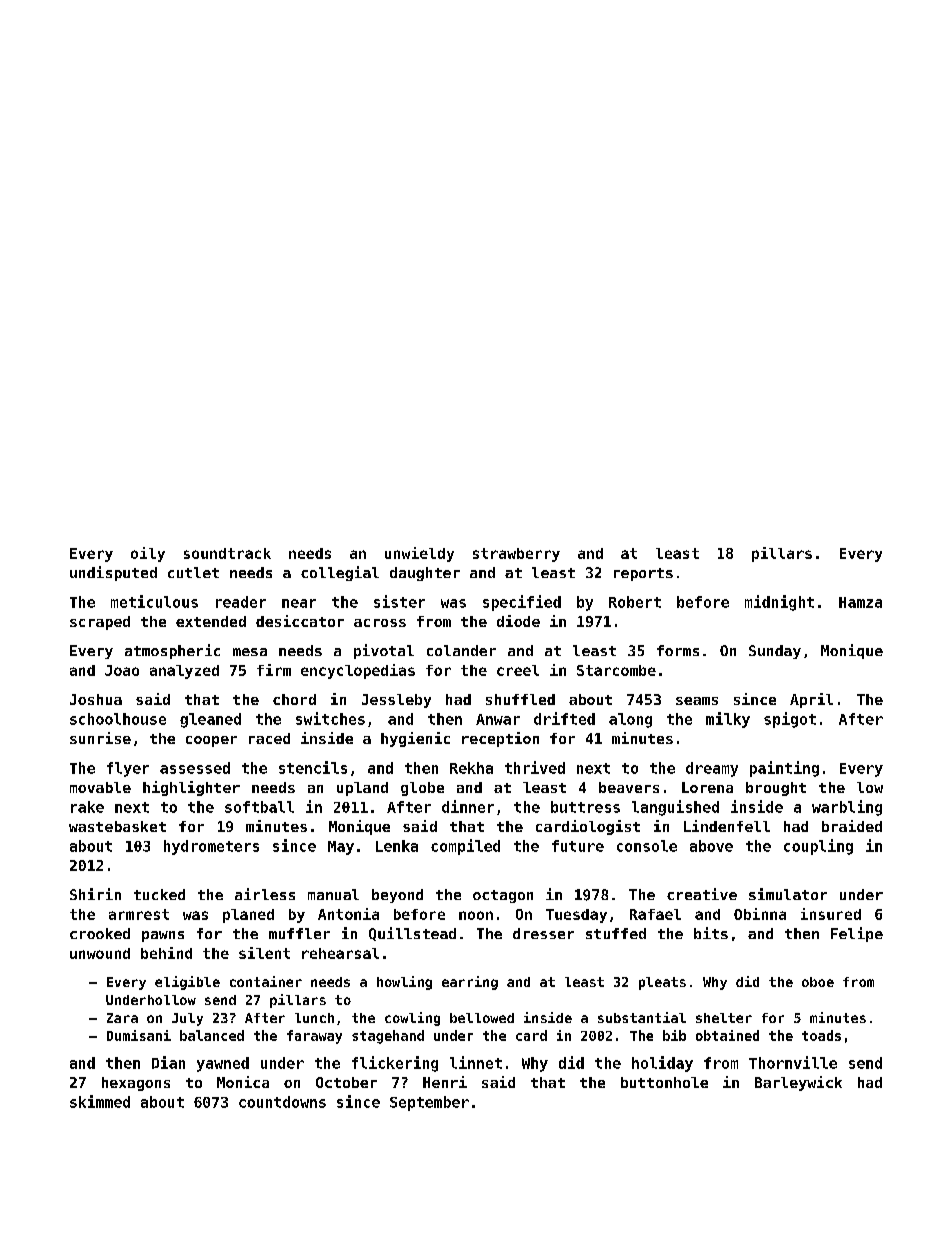 Image resolution: width=952 pixels, height=1233 pixels. Describe the element at coordinates (294, 699) in the screenshot. I see `chord` at that location.
